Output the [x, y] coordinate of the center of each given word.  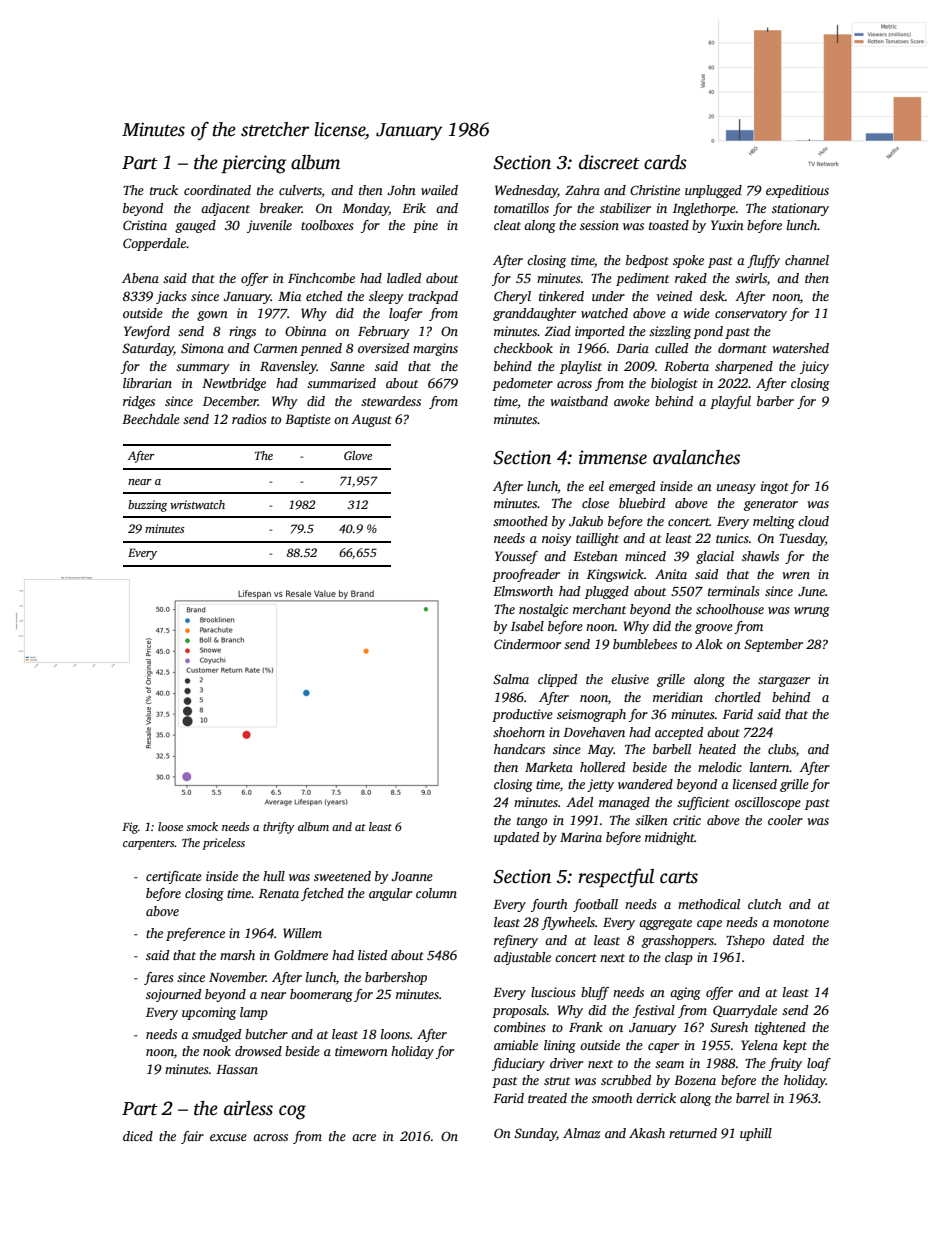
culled [671, 348]
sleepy [386, 297]
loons [395, 1034]
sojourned [173, 995]
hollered [602, 767]
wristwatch [197, 504]
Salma [511, 679]
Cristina [145, 225]
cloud [813, 521]
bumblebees [645, 644]
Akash [647, 1133]
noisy [557, 539]
